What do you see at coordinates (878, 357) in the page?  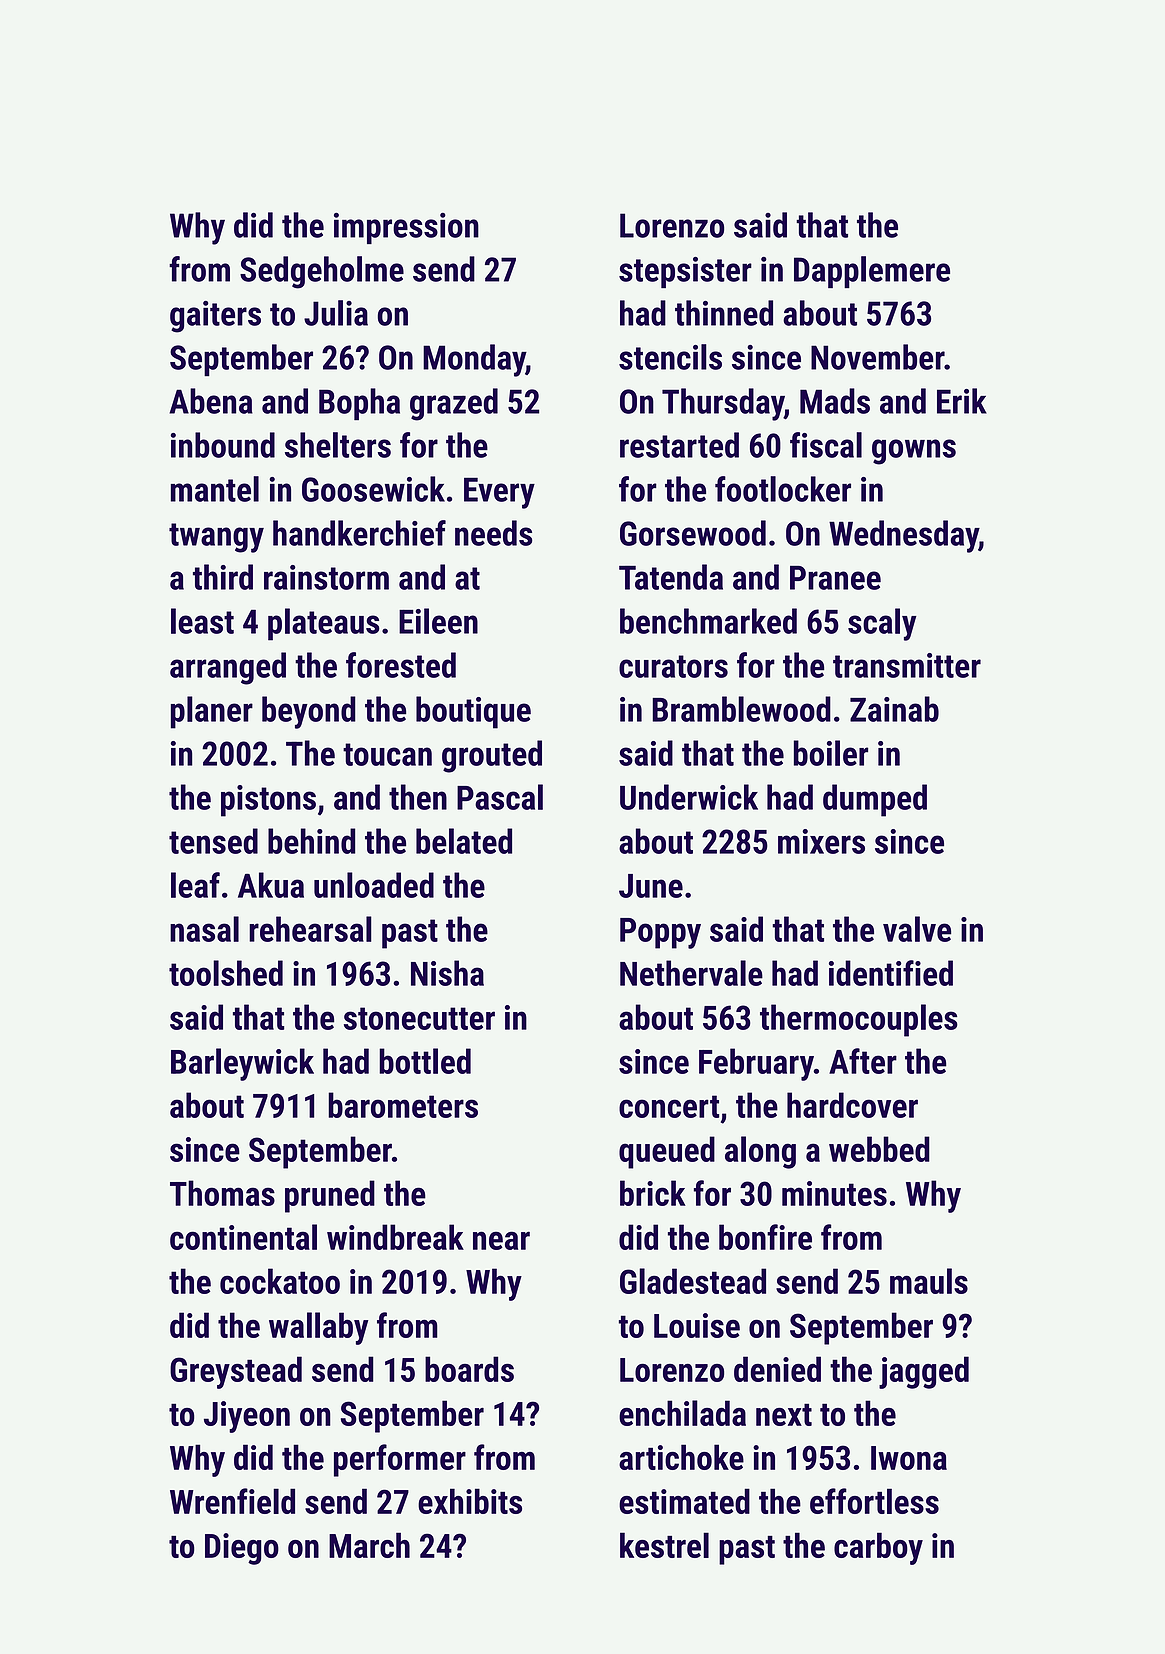 I see `November` at bounding box center [878, 357].
